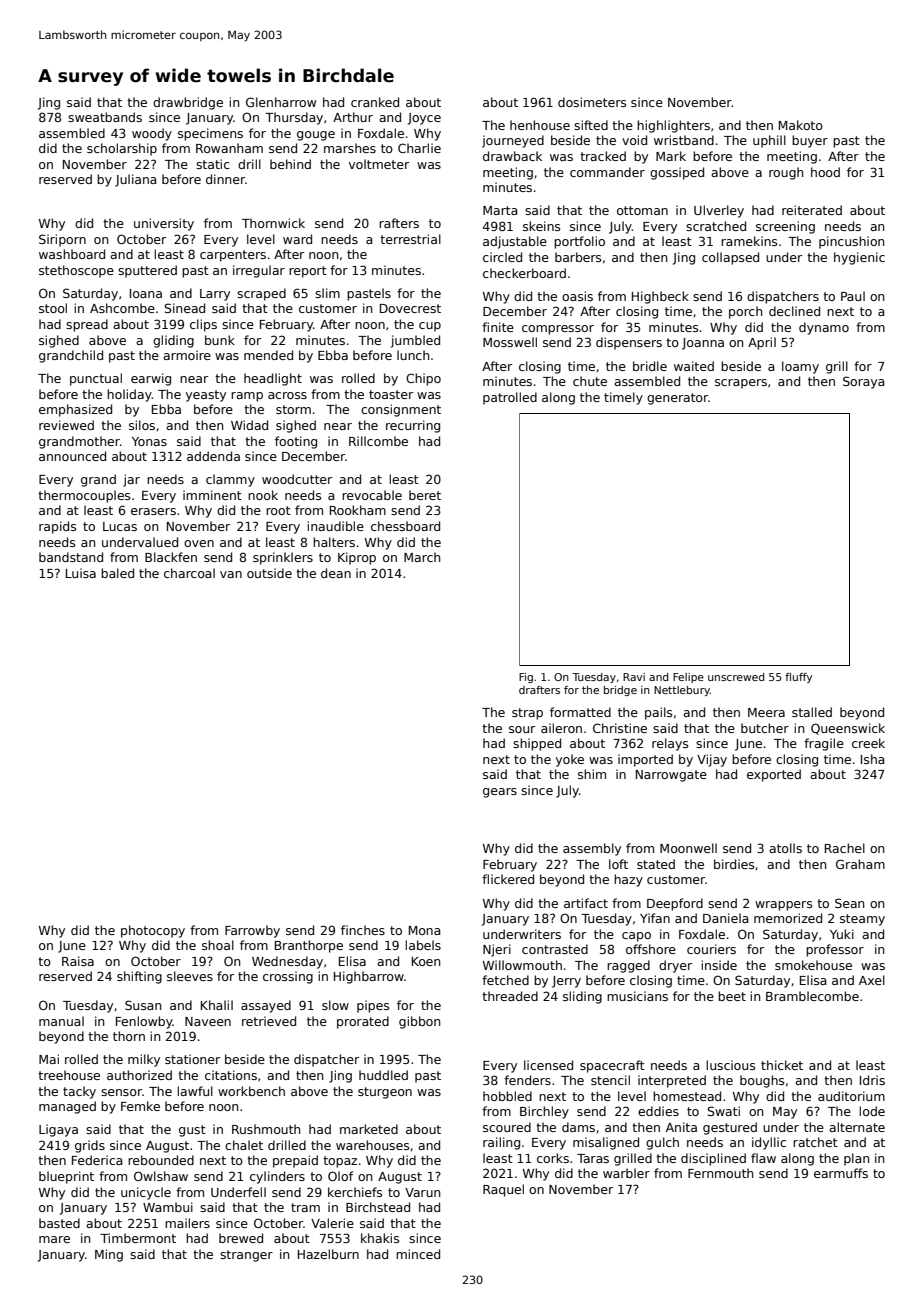 This screenshot has width=924, height=1308. Describe the element at coordinates (246, 1256) in the screenshot. I see `stranger` at that location.
